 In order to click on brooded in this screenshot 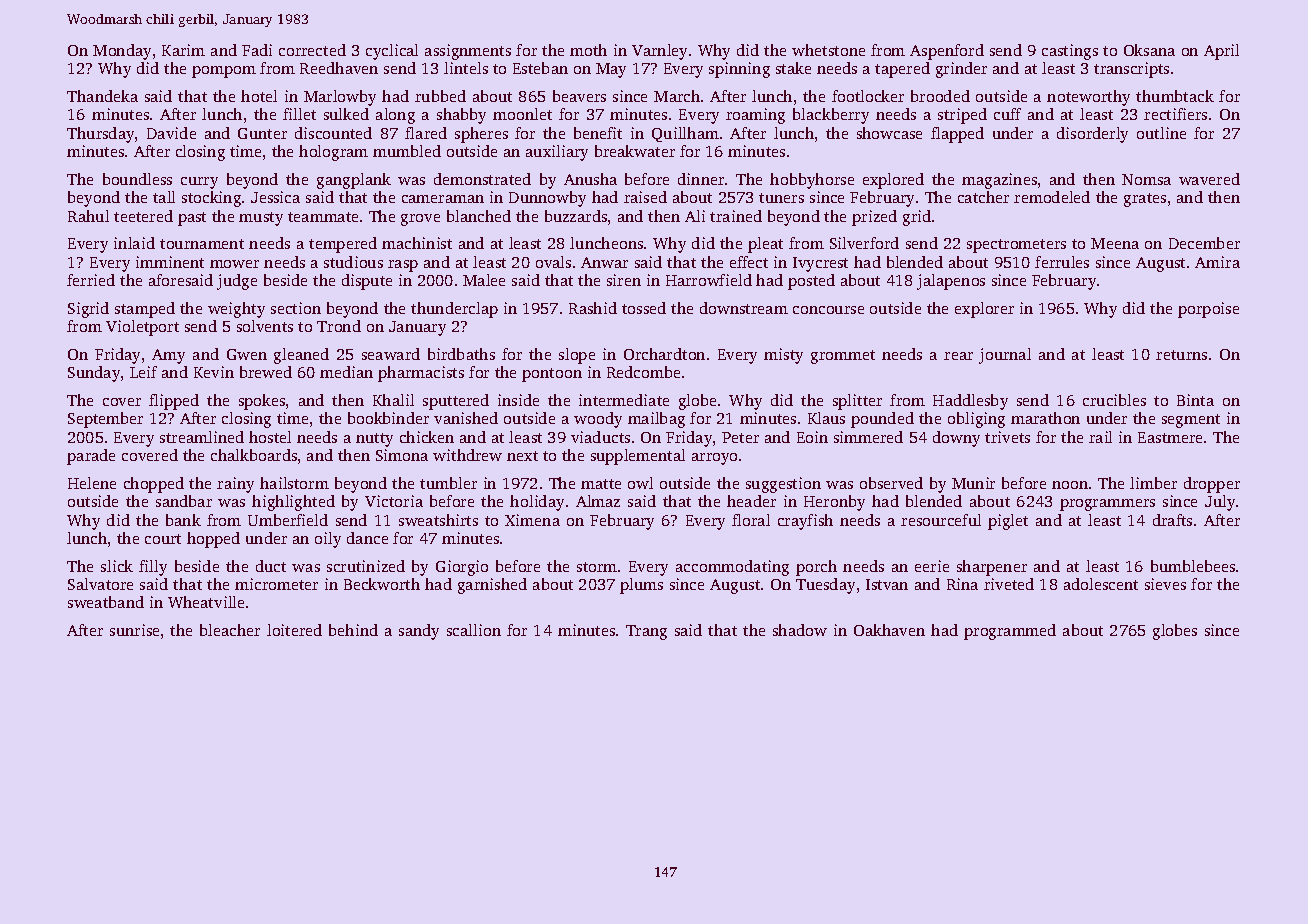, I will do `click(940, 96)`.
